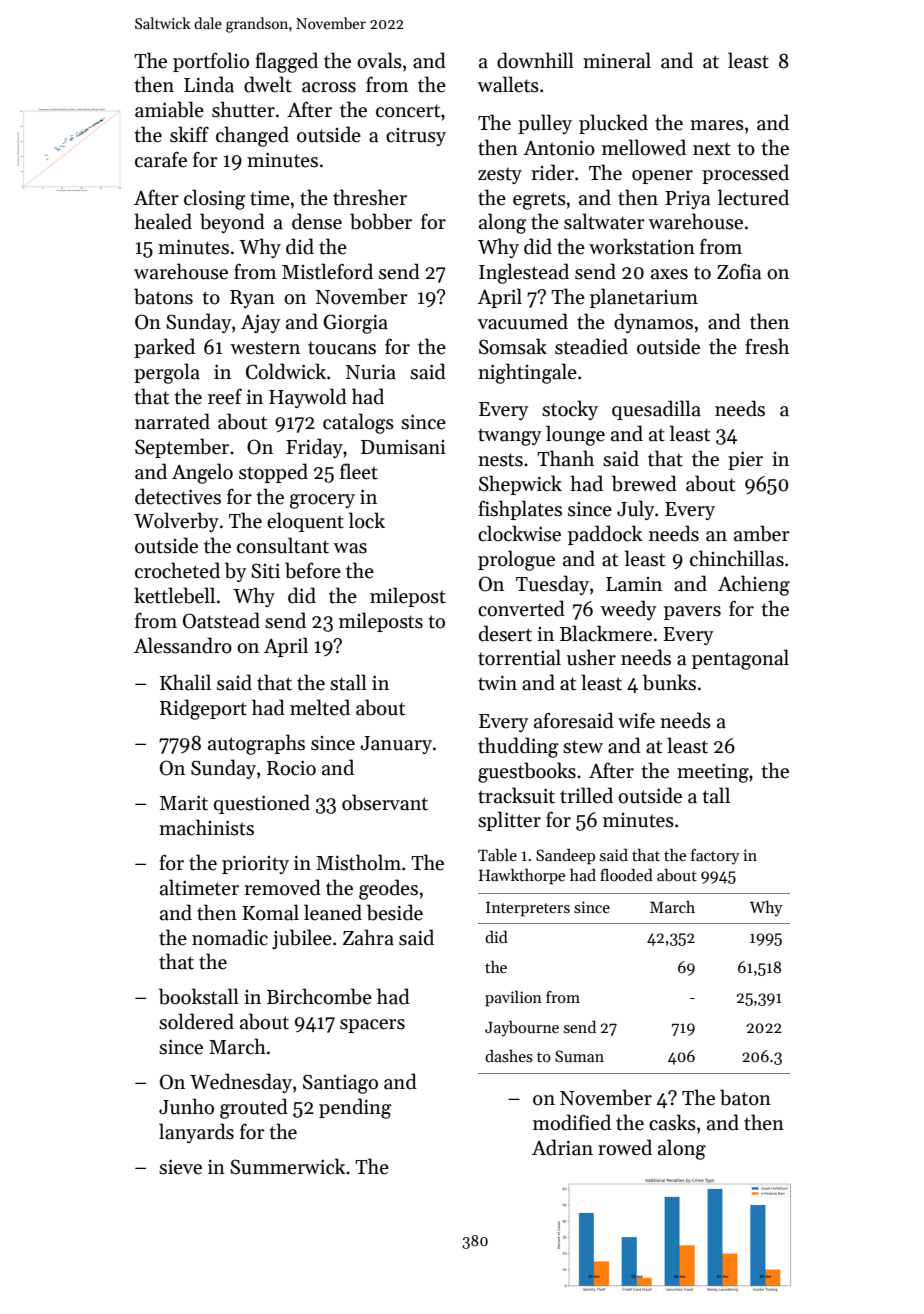  Describe the element at coordinates (317, 221) in the document. I see `dense` at that location.
